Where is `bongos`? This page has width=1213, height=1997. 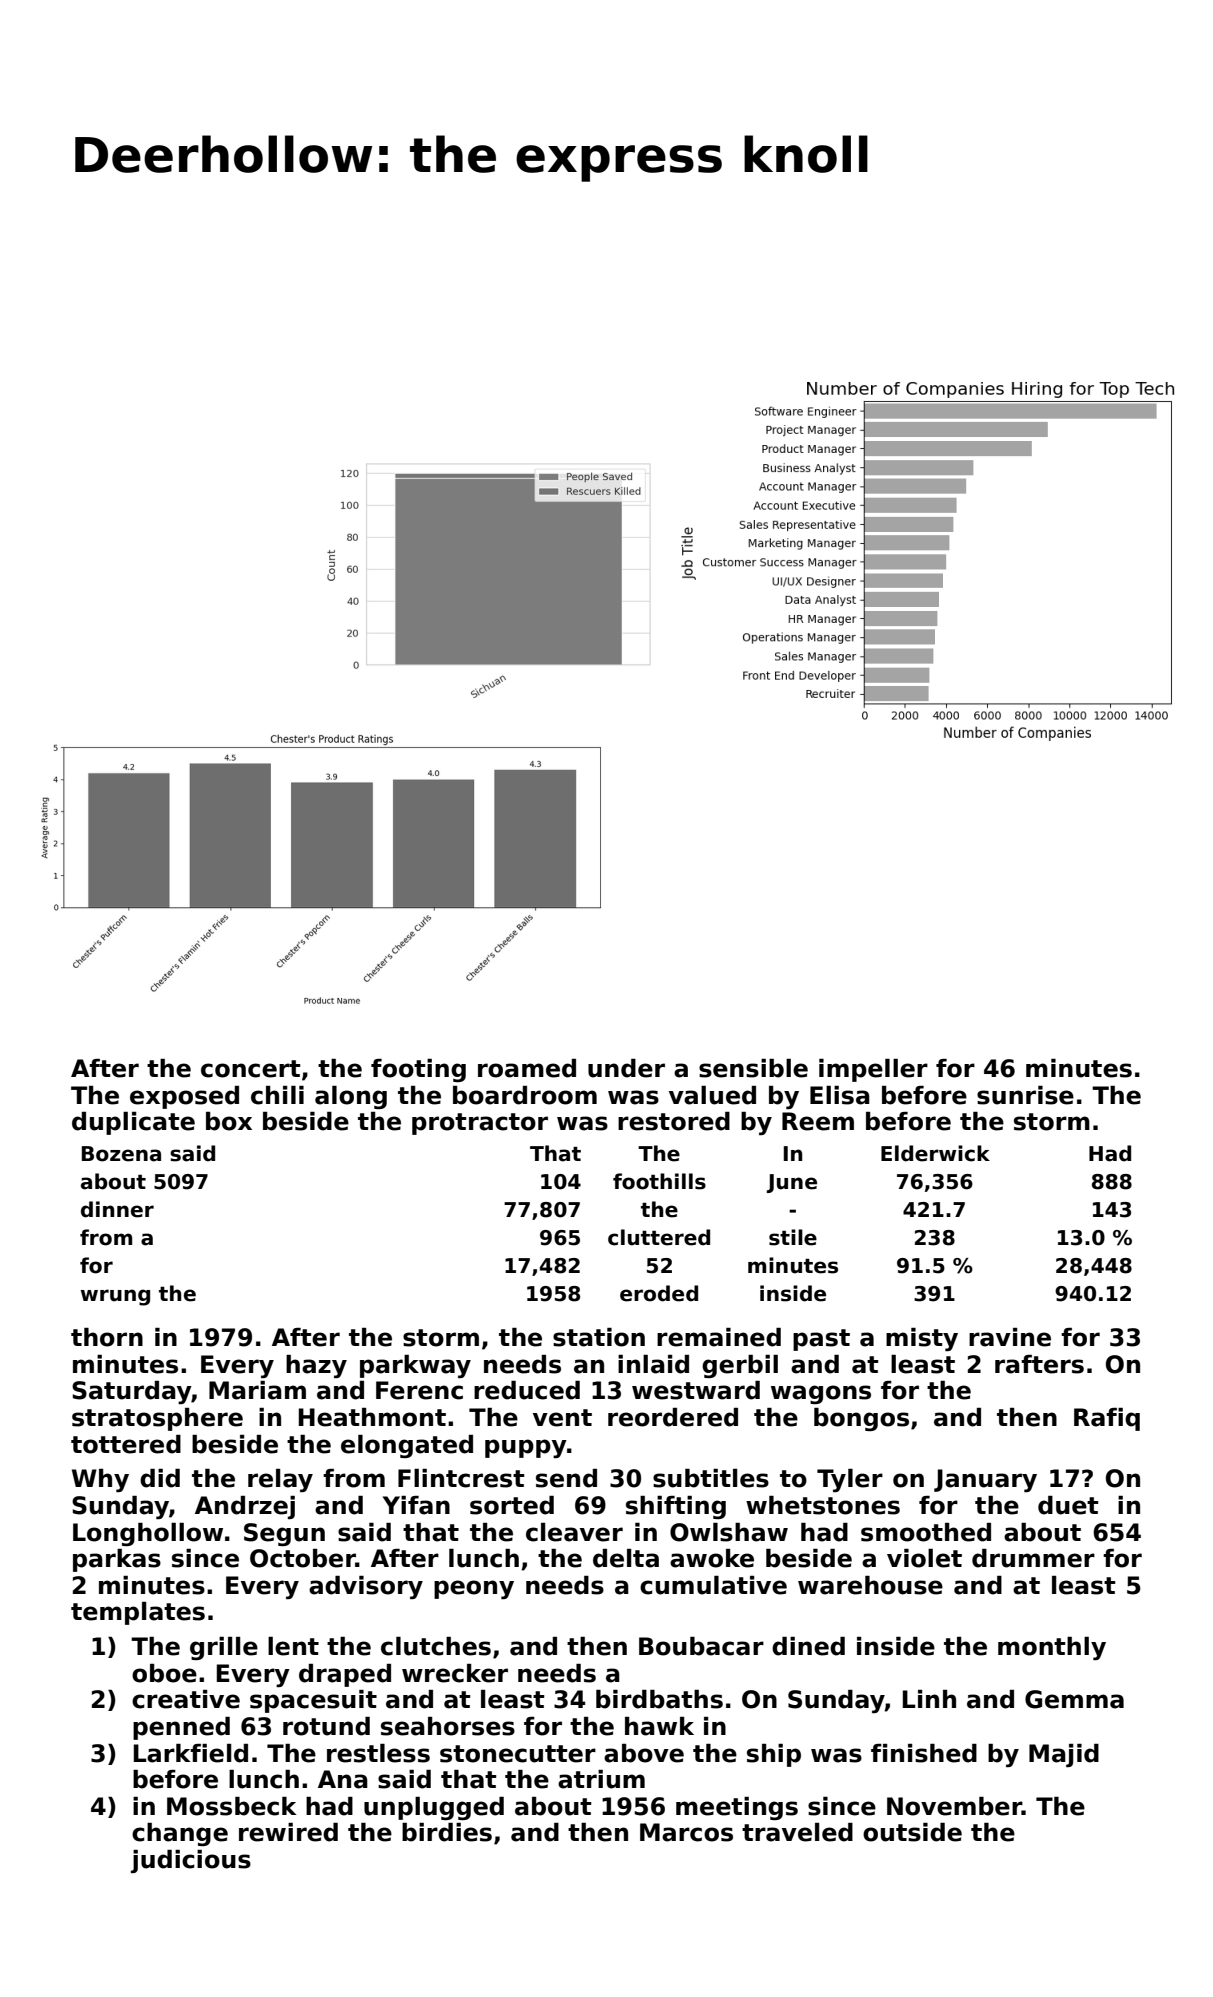 bongos is located at coordinates (861, 1419).
